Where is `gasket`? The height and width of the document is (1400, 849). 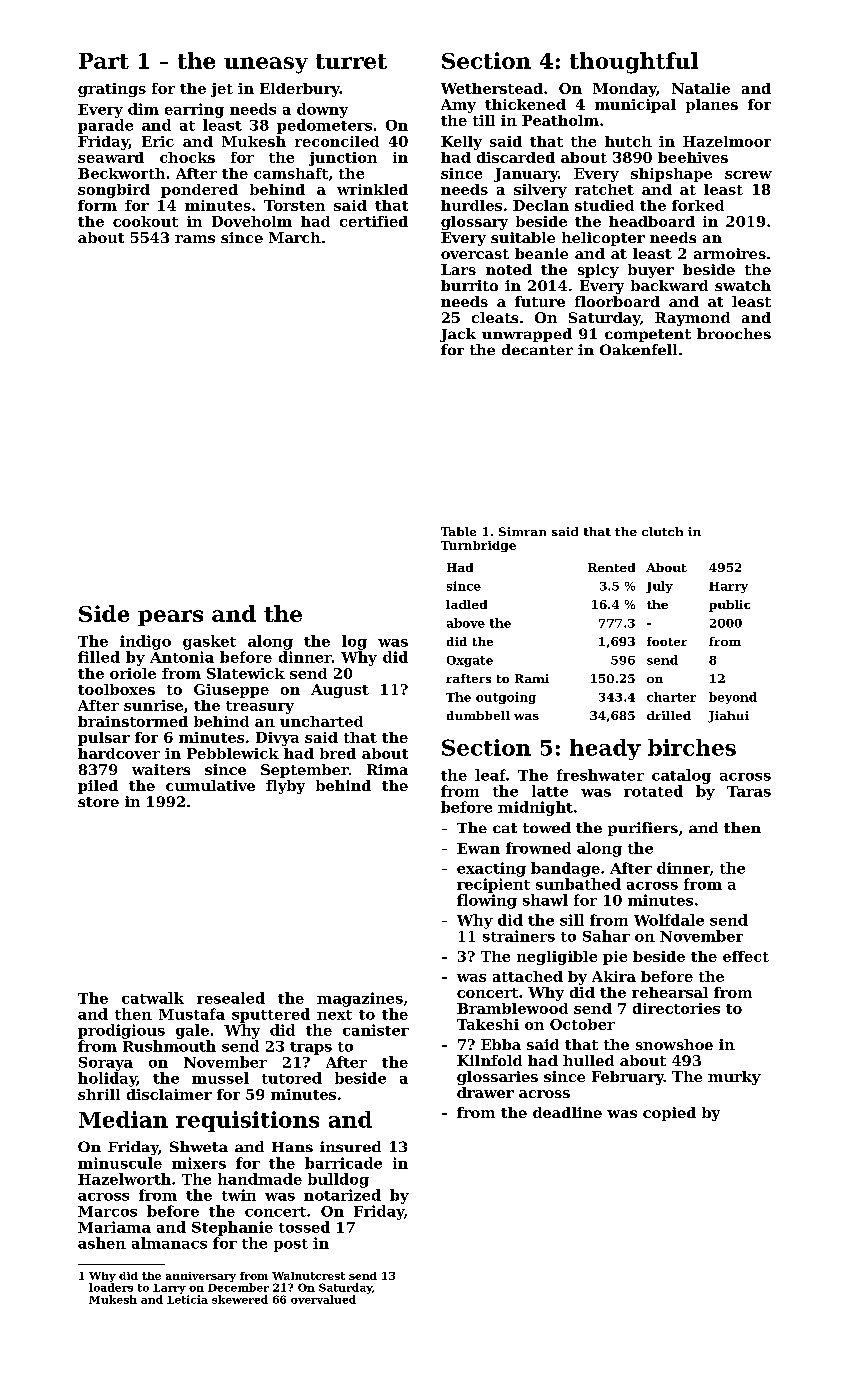
gasket is located at coordinates (209, 642).
